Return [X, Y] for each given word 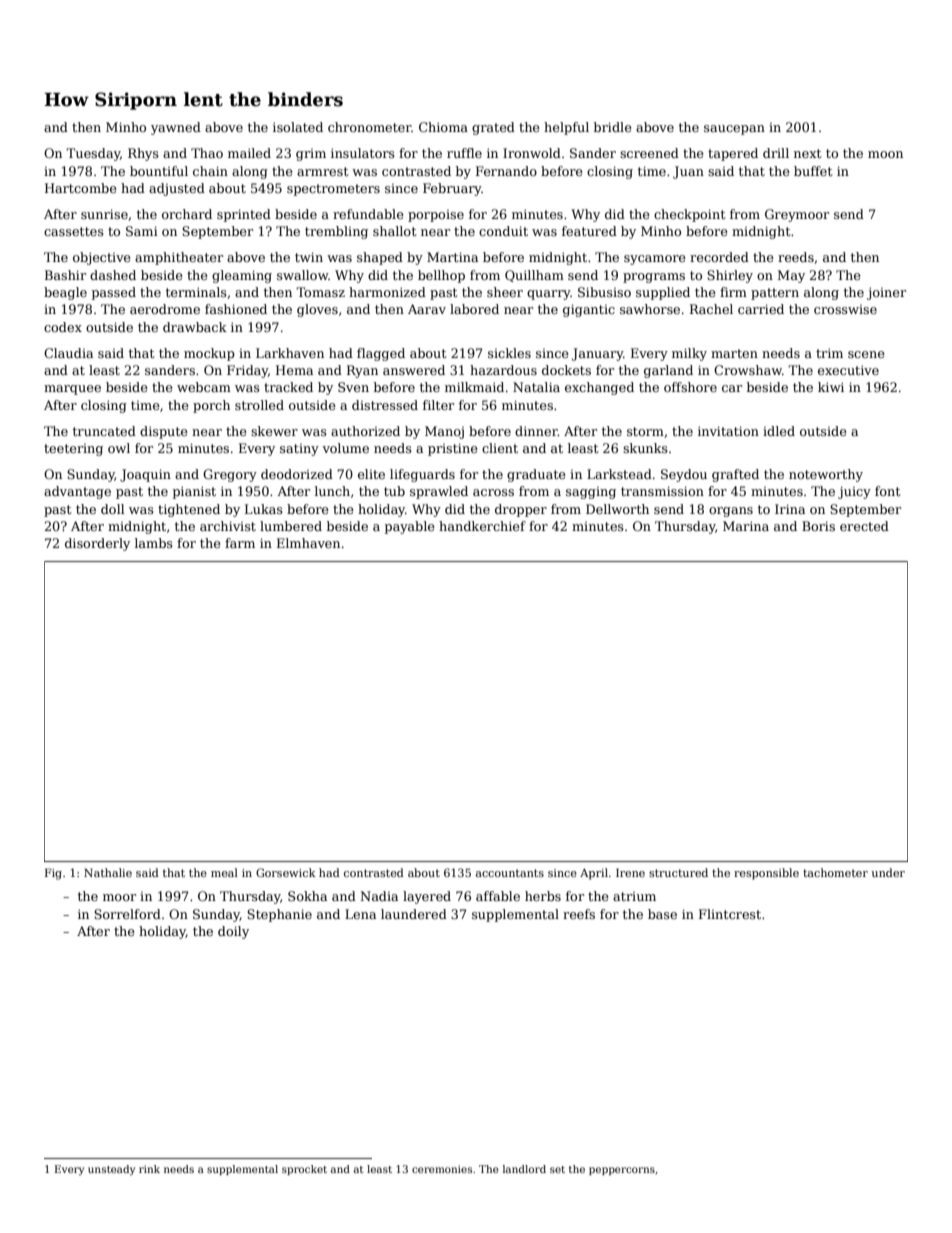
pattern [775, 294]
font [887, 491]
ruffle [464, 153]
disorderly [97, 544]
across [493, 492]
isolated [298, 127]
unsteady [111, 1170]
